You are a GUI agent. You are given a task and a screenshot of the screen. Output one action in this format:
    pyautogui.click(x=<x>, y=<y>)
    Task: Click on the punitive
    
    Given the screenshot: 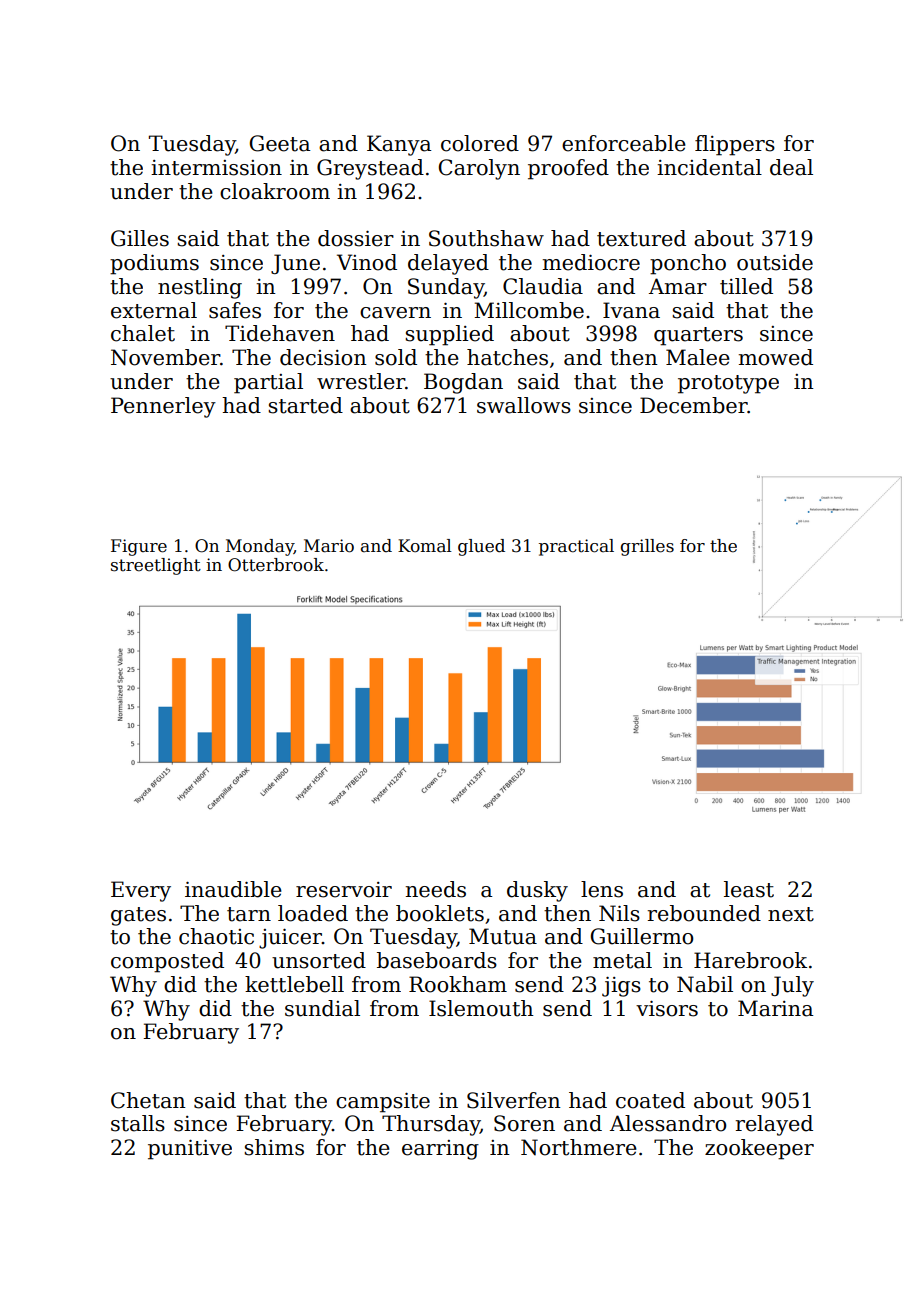 What is the action you would take?
    pyautogui.click(x=190, y=1150)
